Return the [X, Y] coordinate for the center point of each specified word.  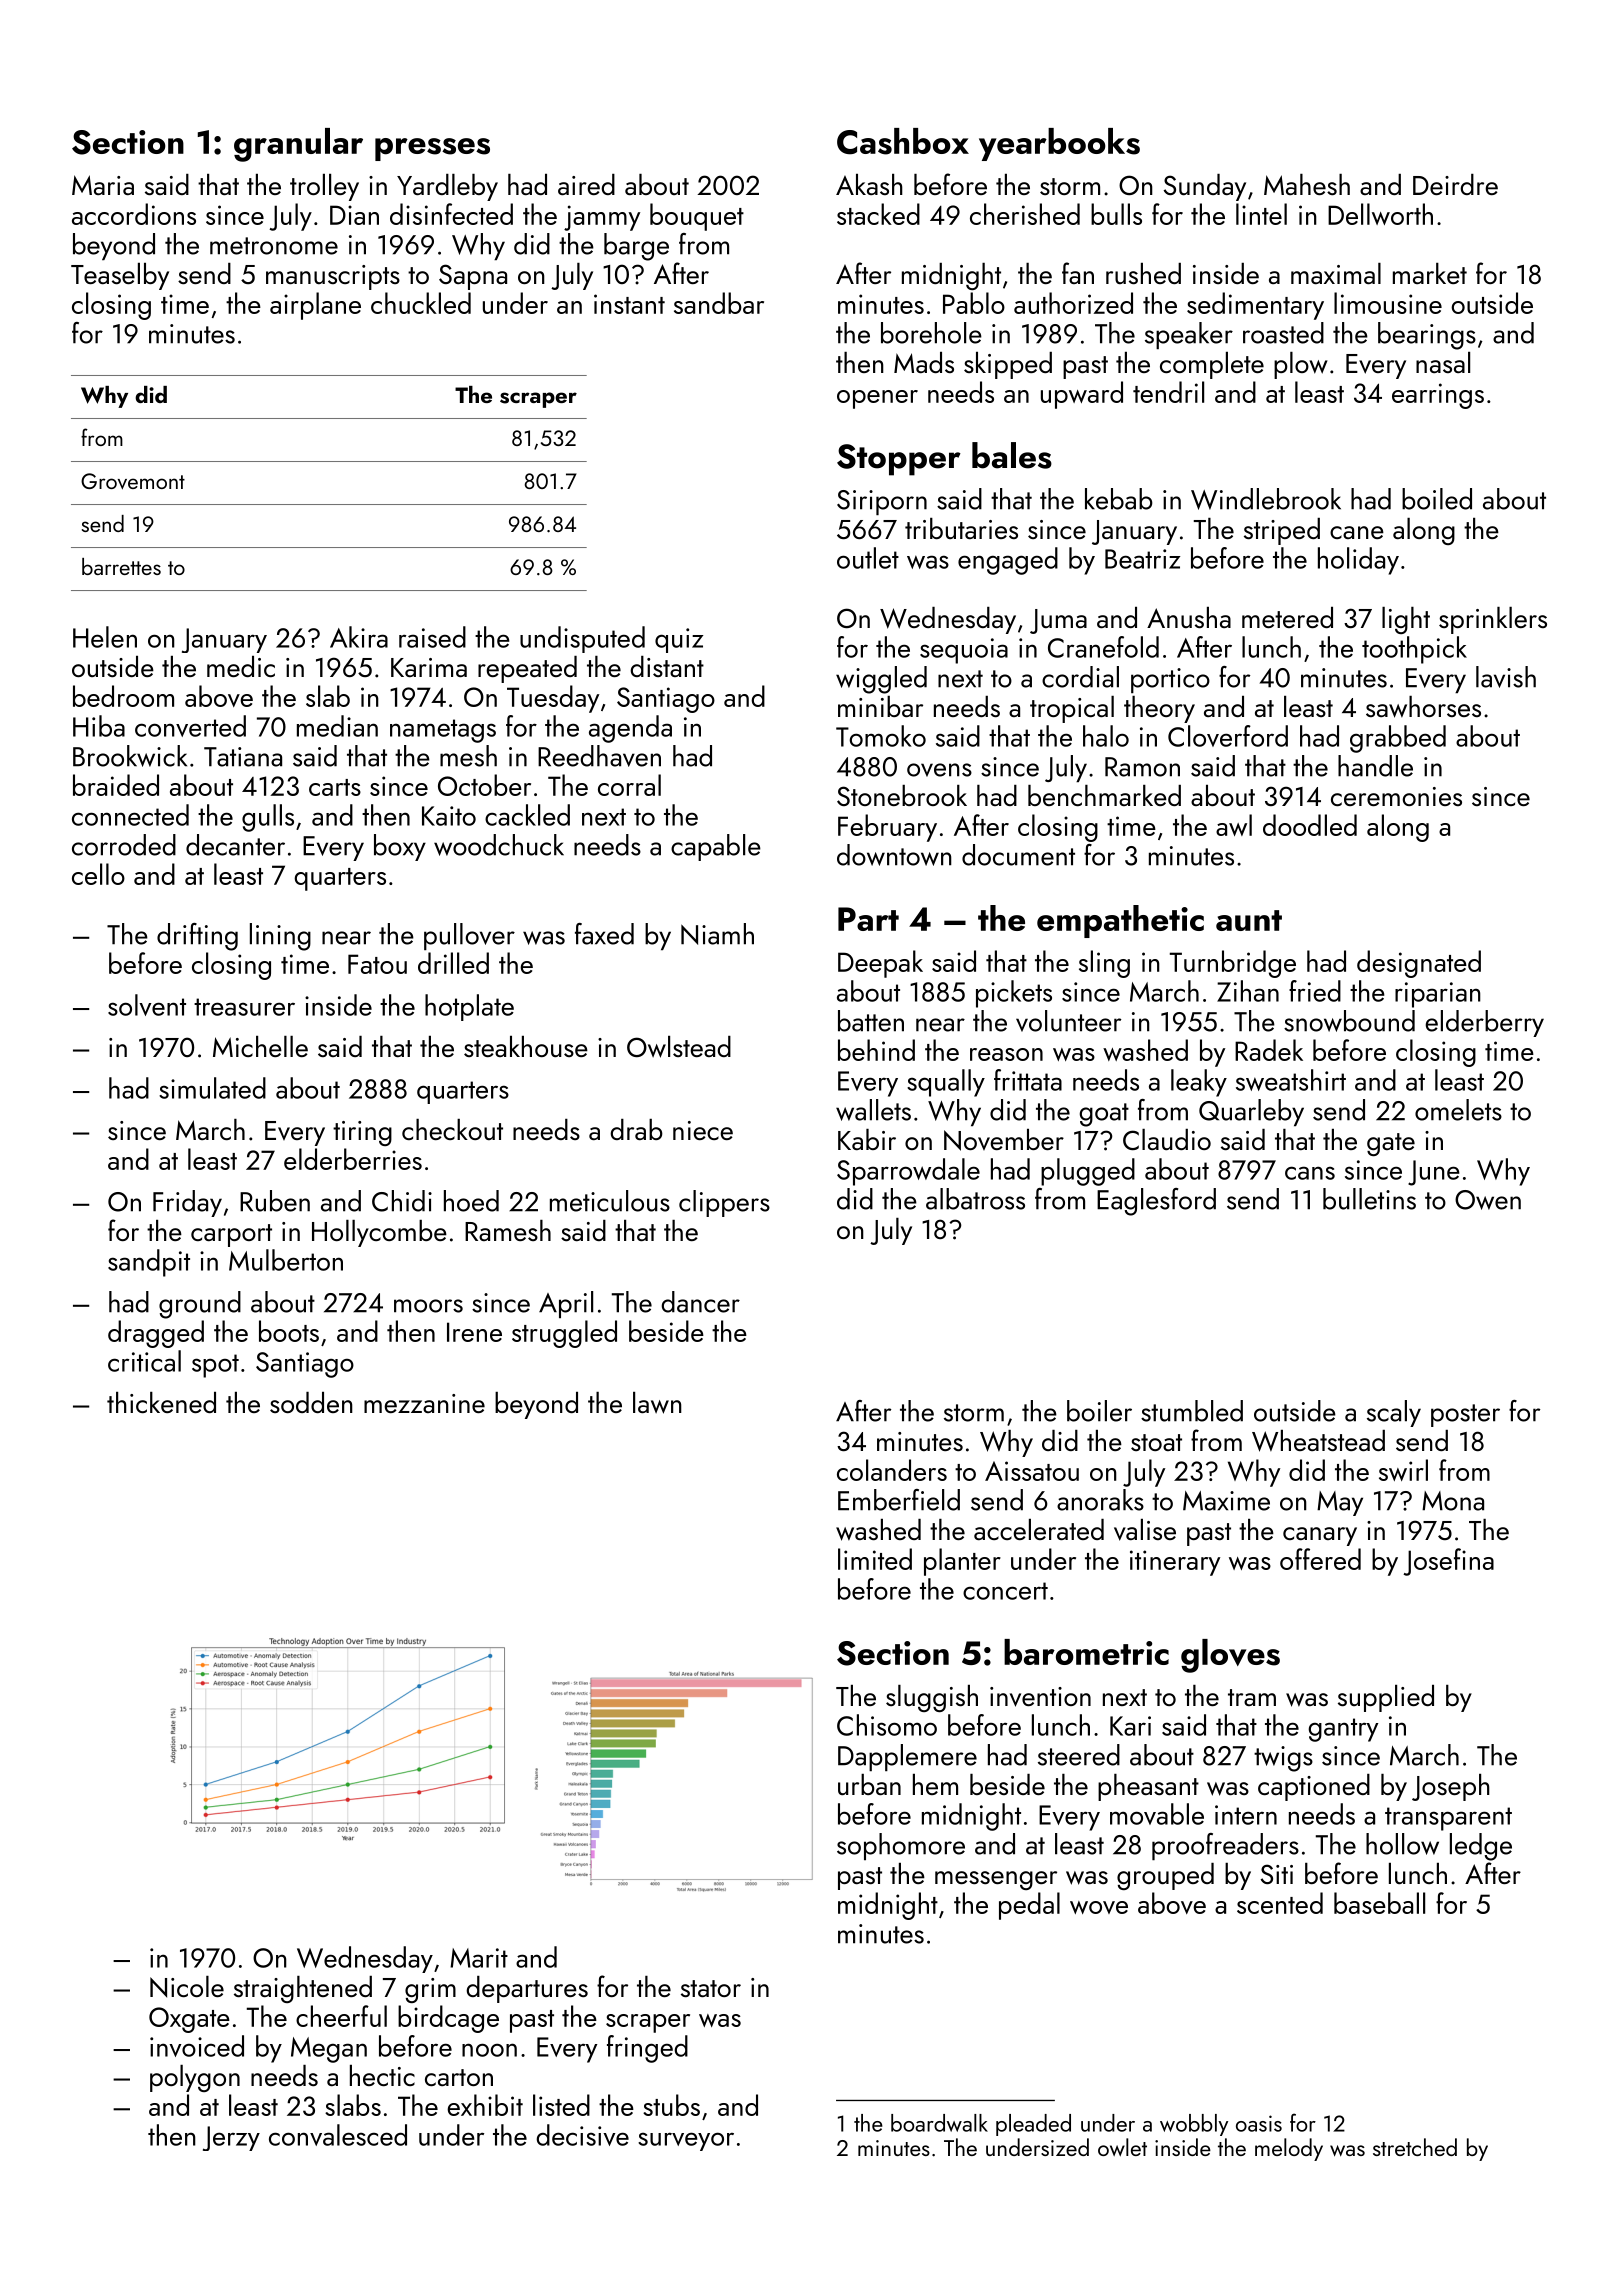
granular [298, 145]
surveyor [686, 2141]
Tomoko [881, 736]
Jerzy [231, 2138]
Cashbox [903, 141]
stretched [1415, 2147]
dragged [156, 1334]
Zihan [1248, 991]
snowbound [1349, 1021]
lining [280, 937]
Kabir [867, 1139]
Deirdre [1455, 184]
